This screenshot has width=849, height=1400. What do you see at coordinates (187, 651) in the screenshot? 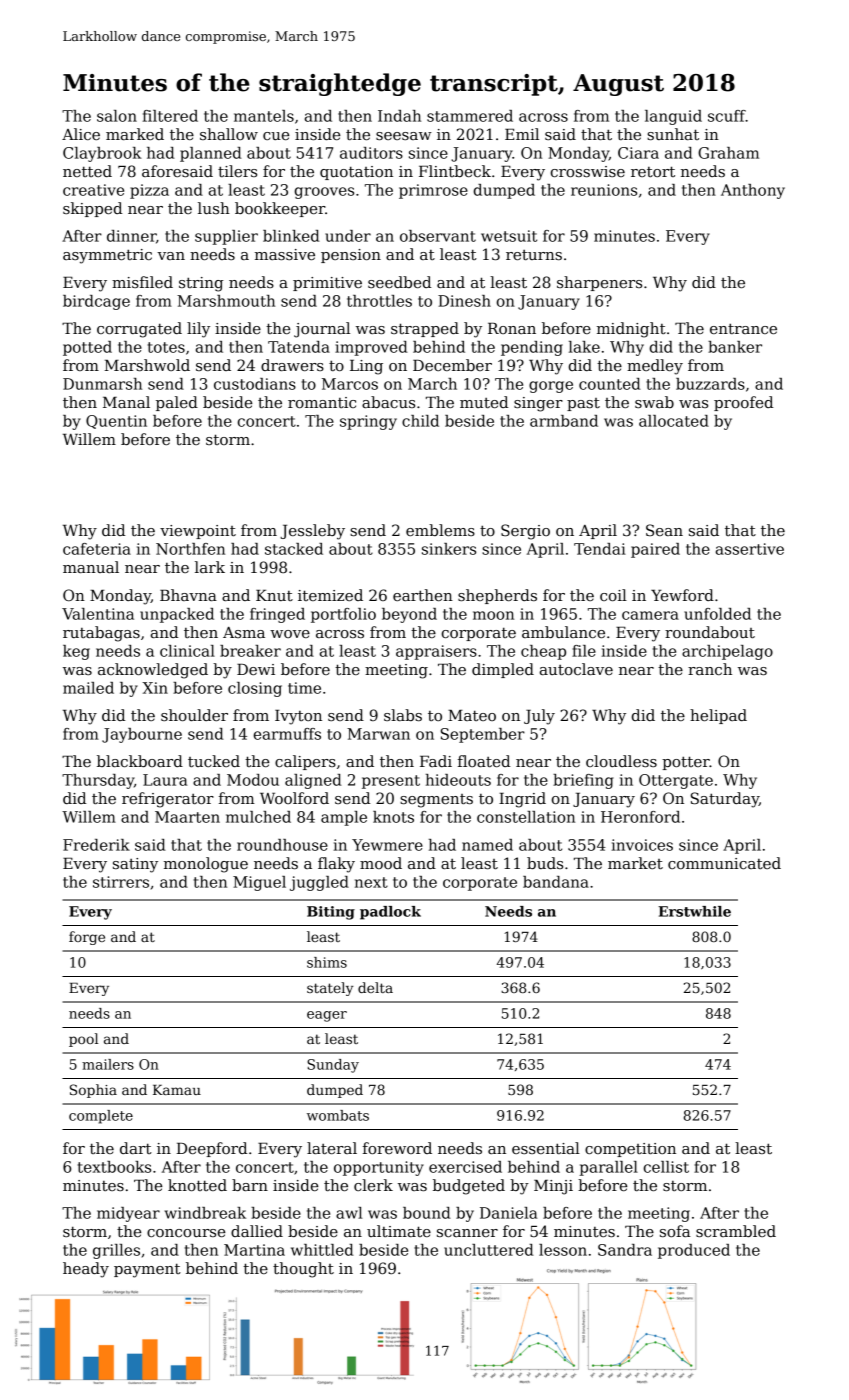
I see `clinical` at bounding box center [187, 651].
